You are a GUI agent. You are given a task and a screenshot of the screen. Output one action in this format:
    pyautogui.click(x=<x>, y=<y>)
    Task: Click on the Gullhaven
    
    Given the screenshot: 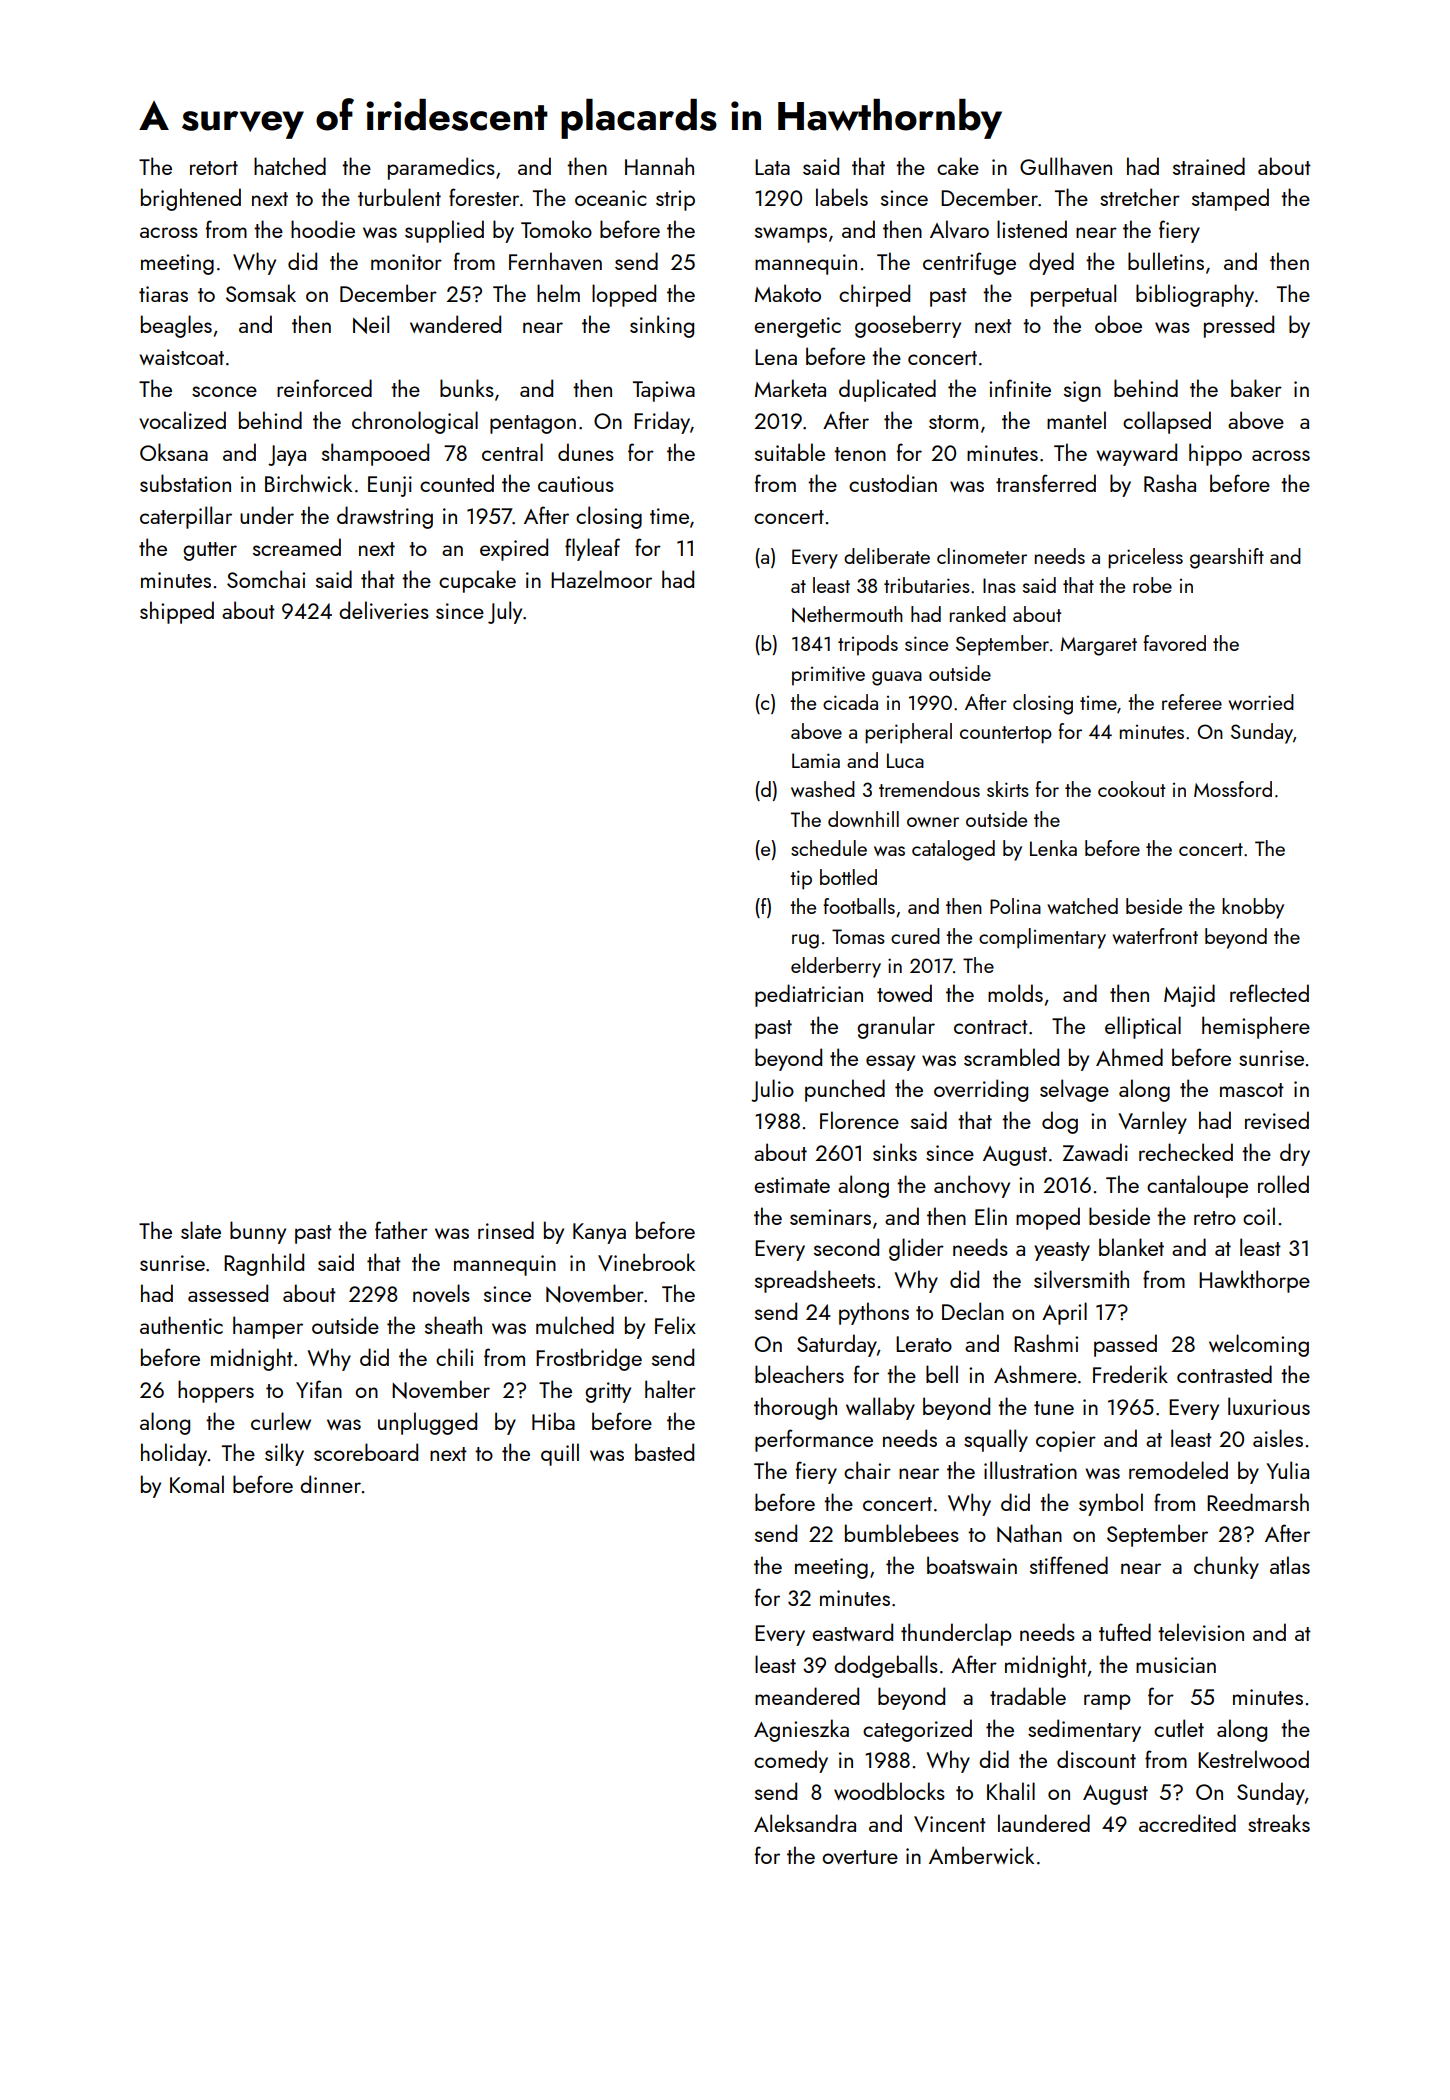 What is the action you would take?
    pyautogui.click(x=1066, y=166)
